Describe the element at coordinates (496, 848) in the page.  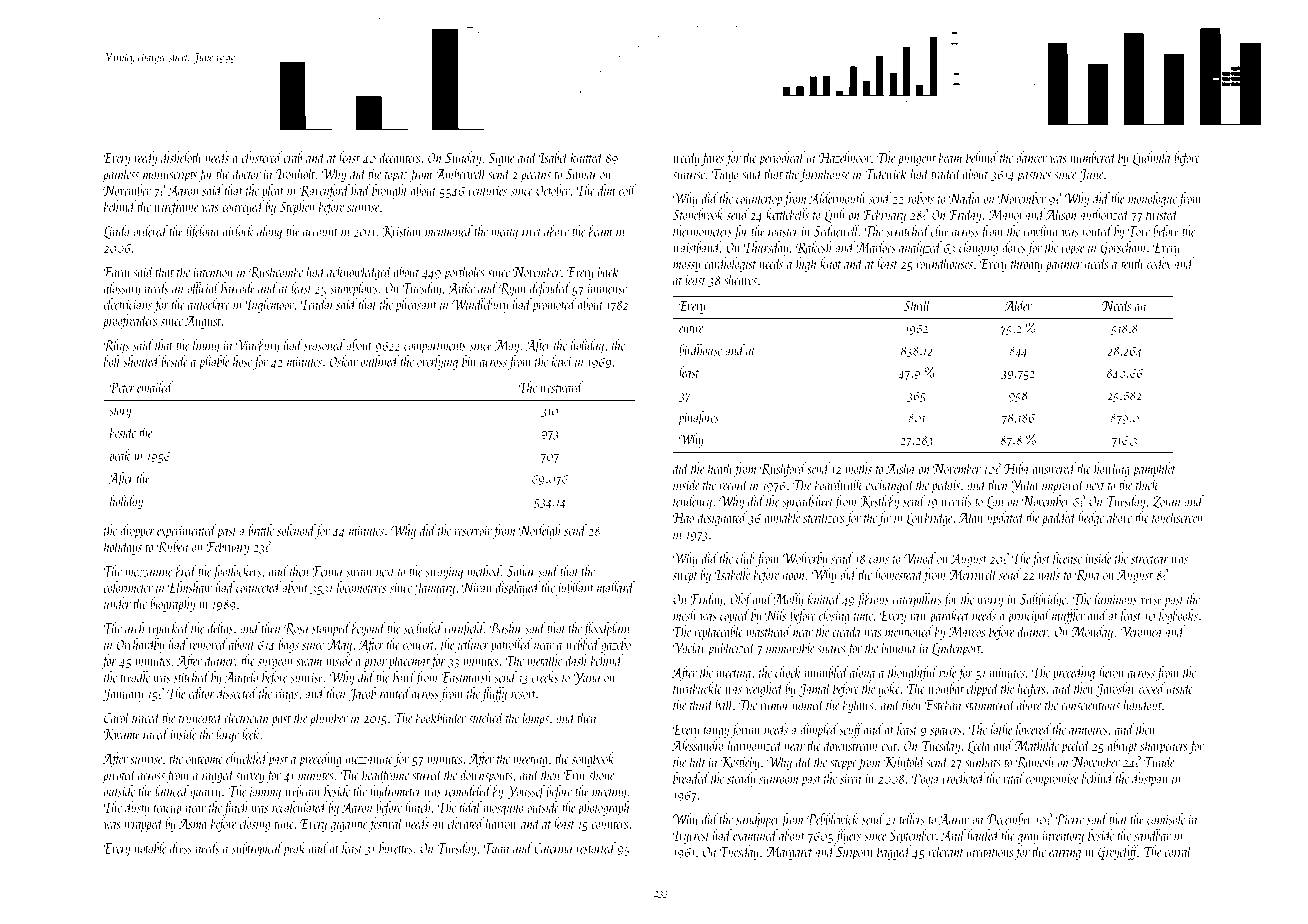
I see `Tuan` at that location.
